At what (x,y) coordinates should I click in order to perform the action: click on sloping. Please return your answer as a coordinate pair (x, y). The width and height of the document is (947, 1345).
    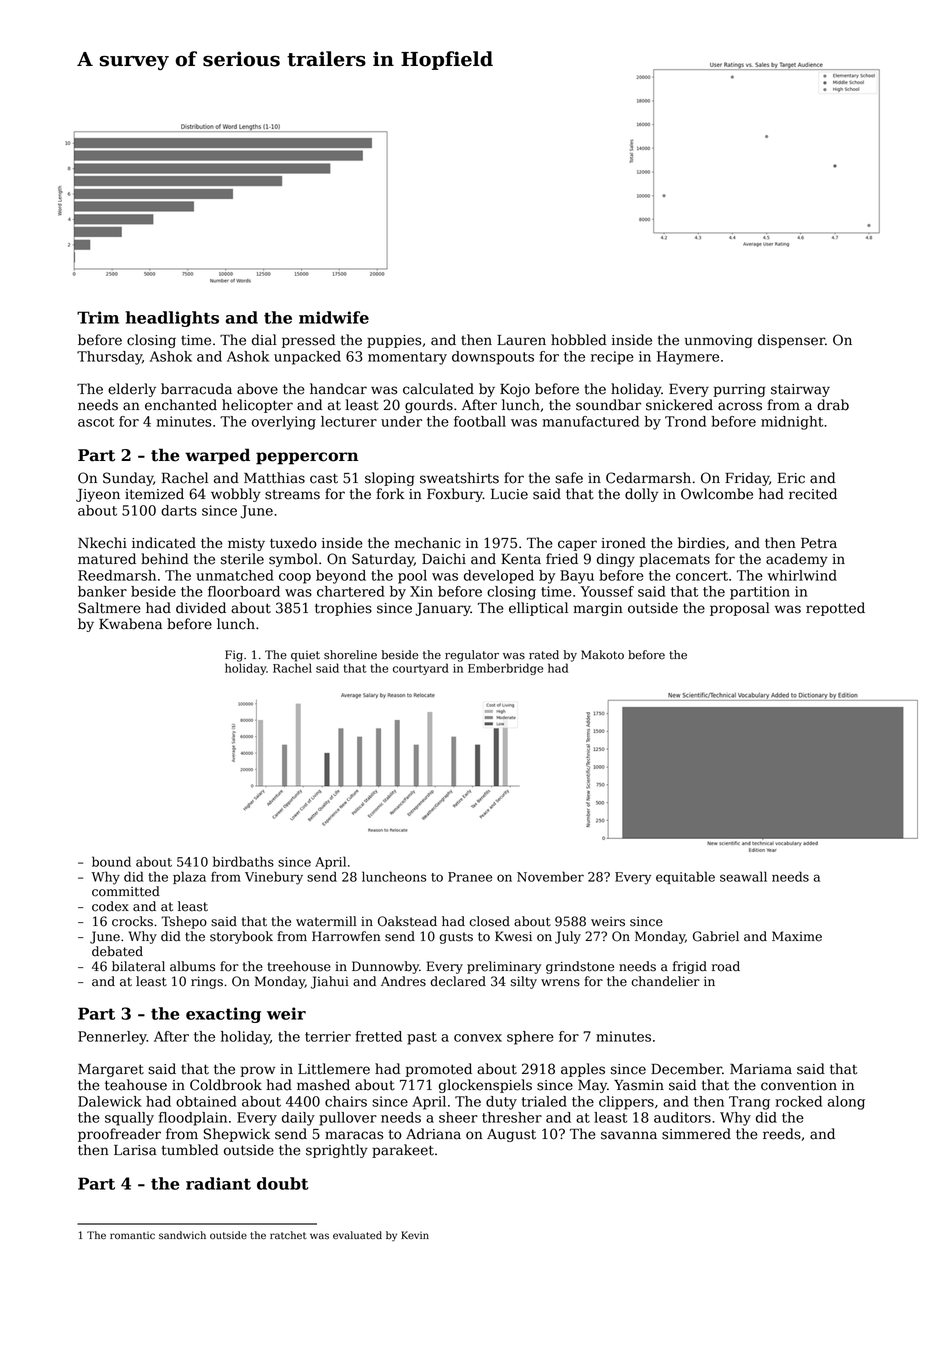
    Looking at the image, I should click on (390, 479).
